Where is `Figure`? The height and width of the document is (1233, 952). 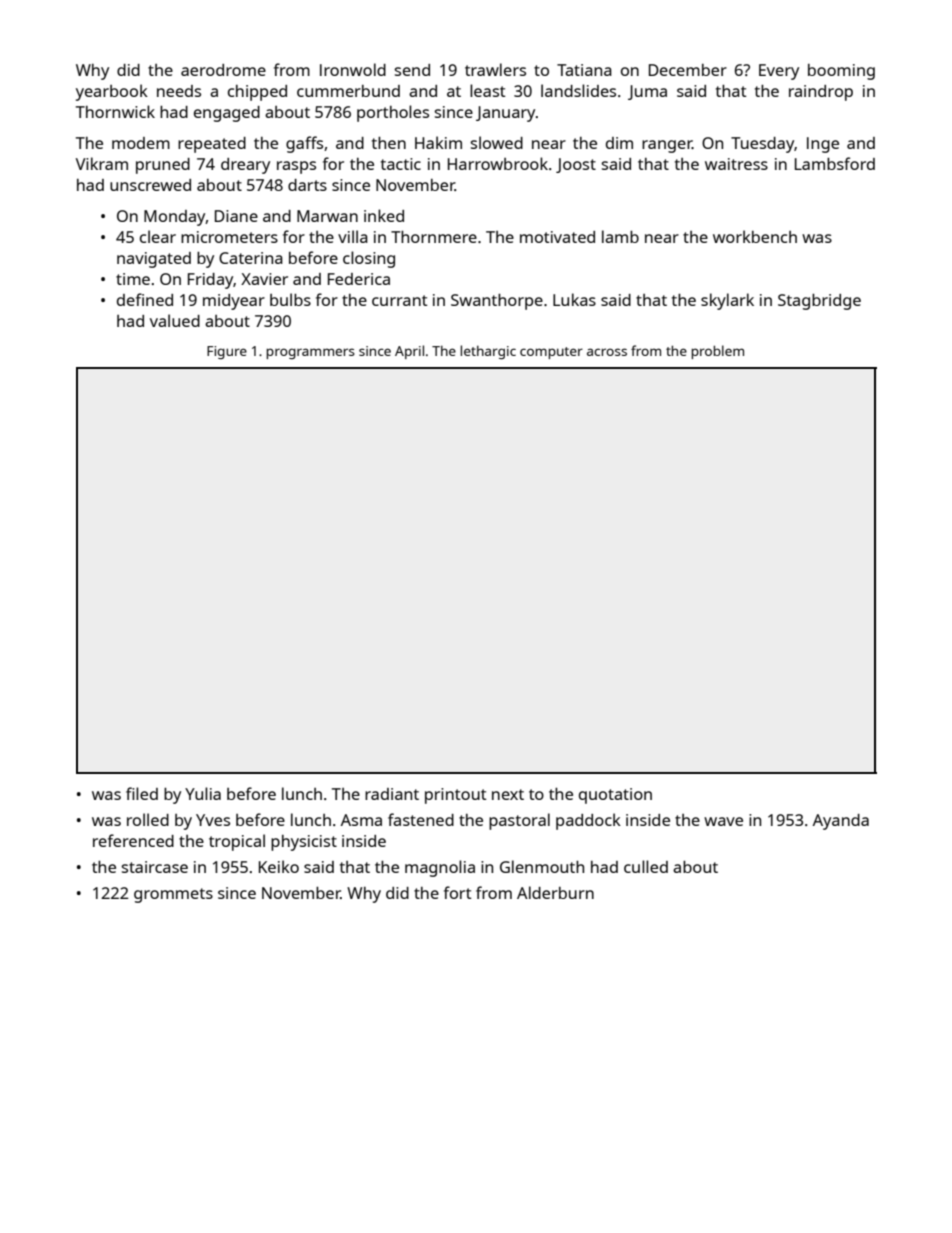
Figure is located at coordinates (227, 352).
